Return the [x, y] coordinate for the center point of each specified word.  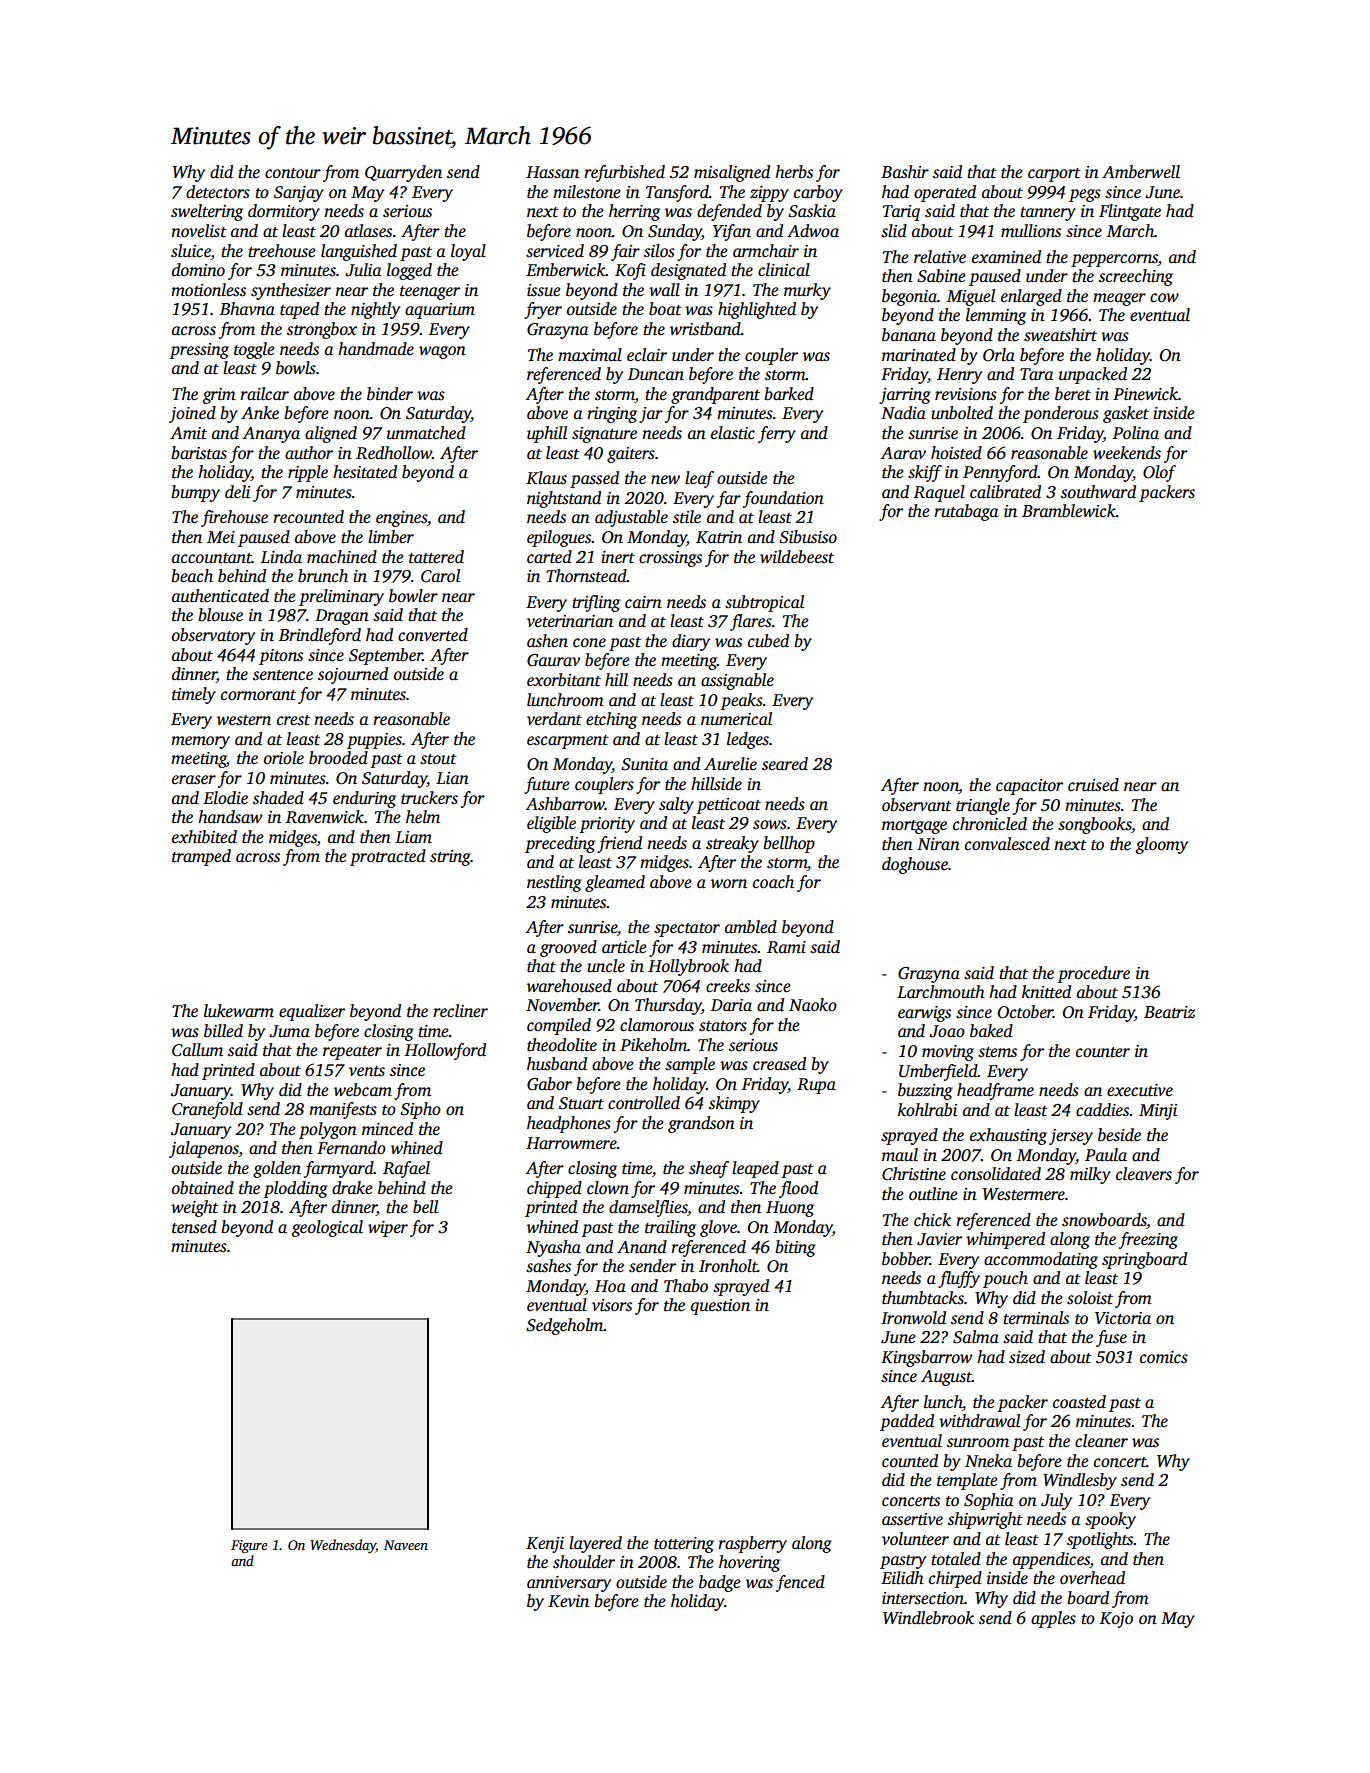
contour [293, 173]
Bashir [905, 172]
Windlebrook [928, 1618]
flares [751, 622]
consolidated [996, 1174]
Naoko [813, 1005]
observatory [213, 636]
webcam [363, 1090]
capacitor [1029, 787]
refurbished [624, 173]
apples [1053, 1619]
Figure [249, 1546]
